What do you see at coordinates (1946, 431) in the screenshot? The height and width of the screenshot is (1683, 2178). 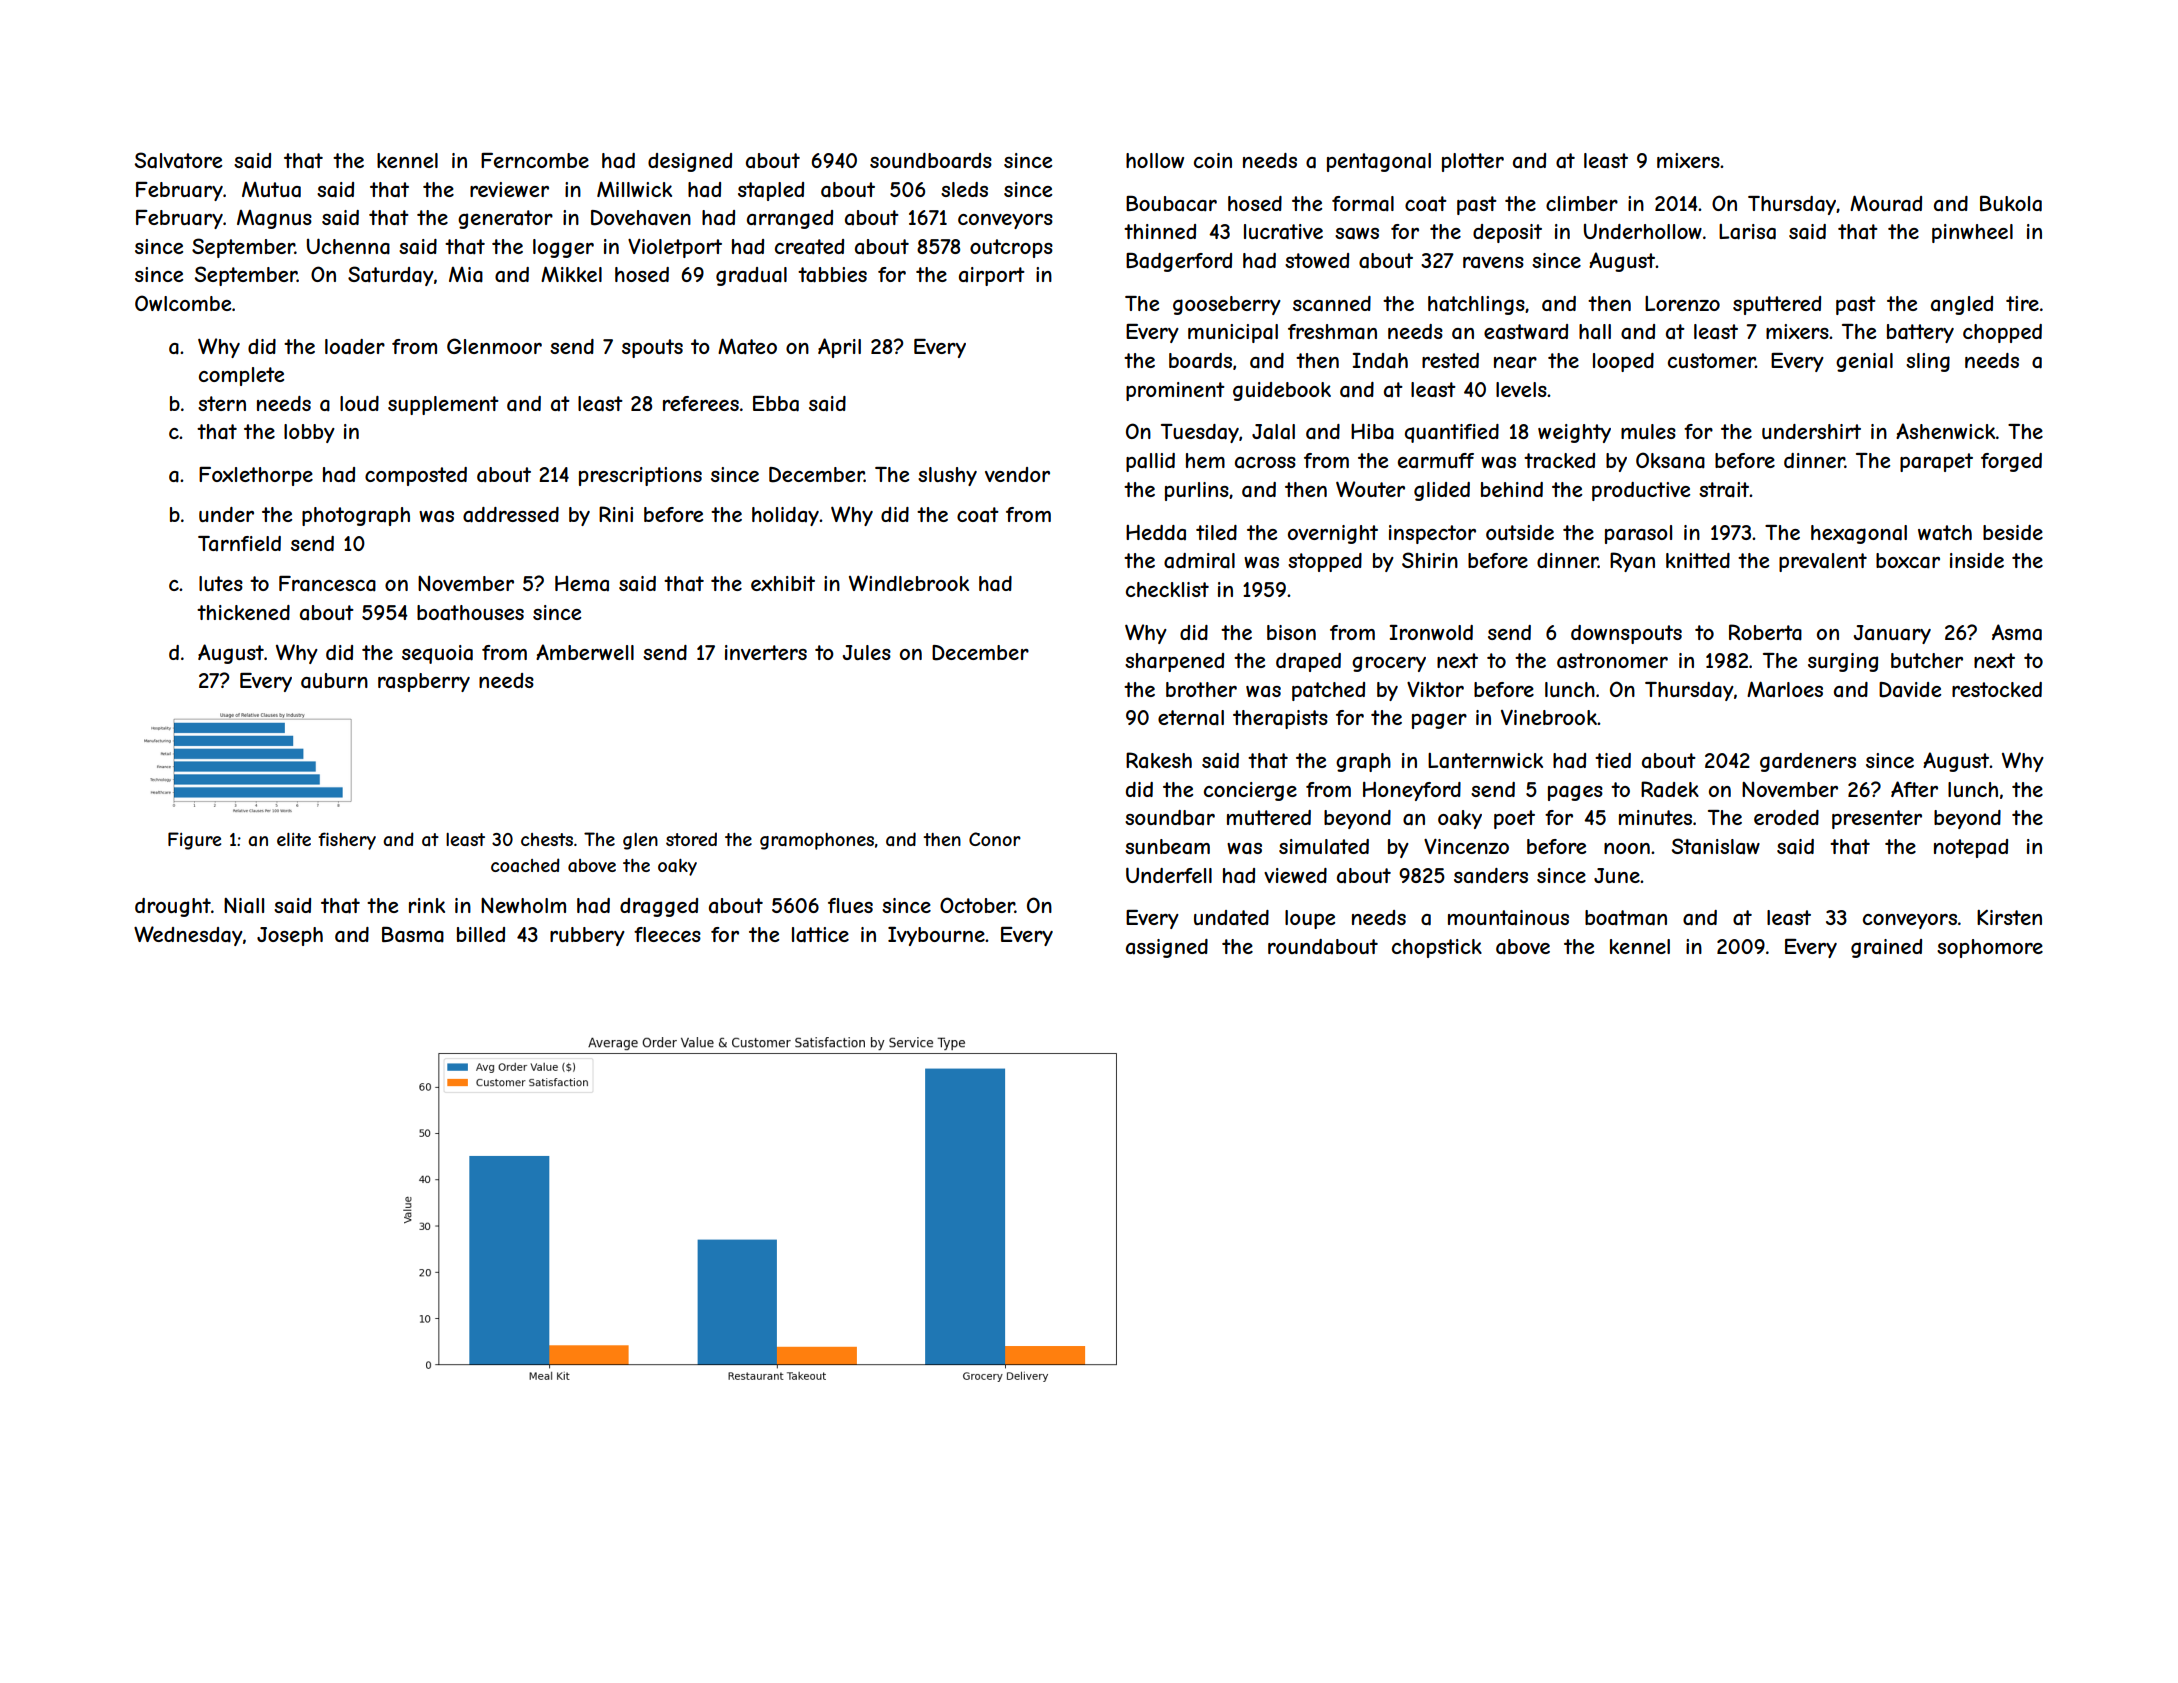 I see `Ashenwick` at bounding box center [1946, 431].
